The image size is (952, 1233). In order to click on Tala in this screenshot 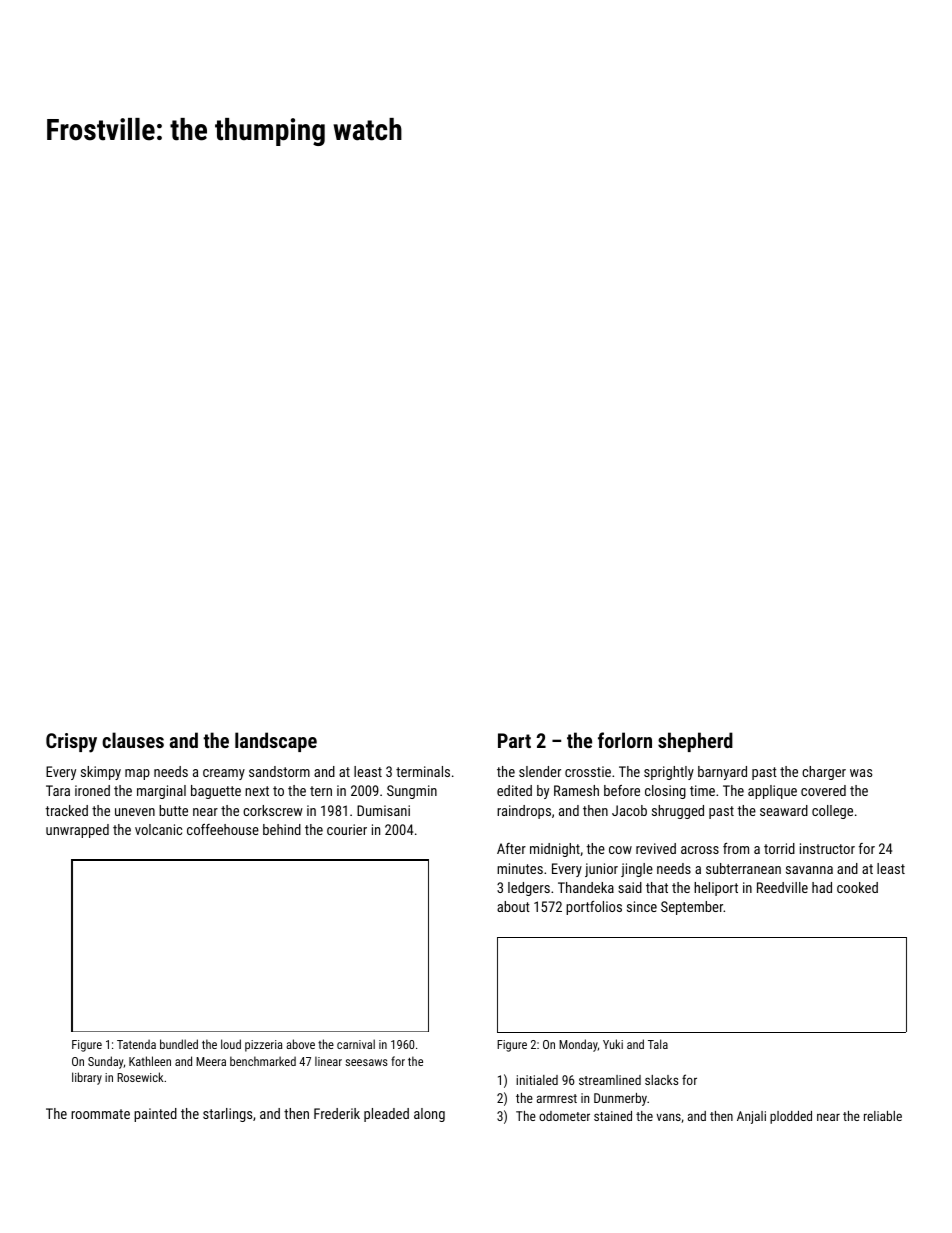, I will do `click(658, 1044)`.
